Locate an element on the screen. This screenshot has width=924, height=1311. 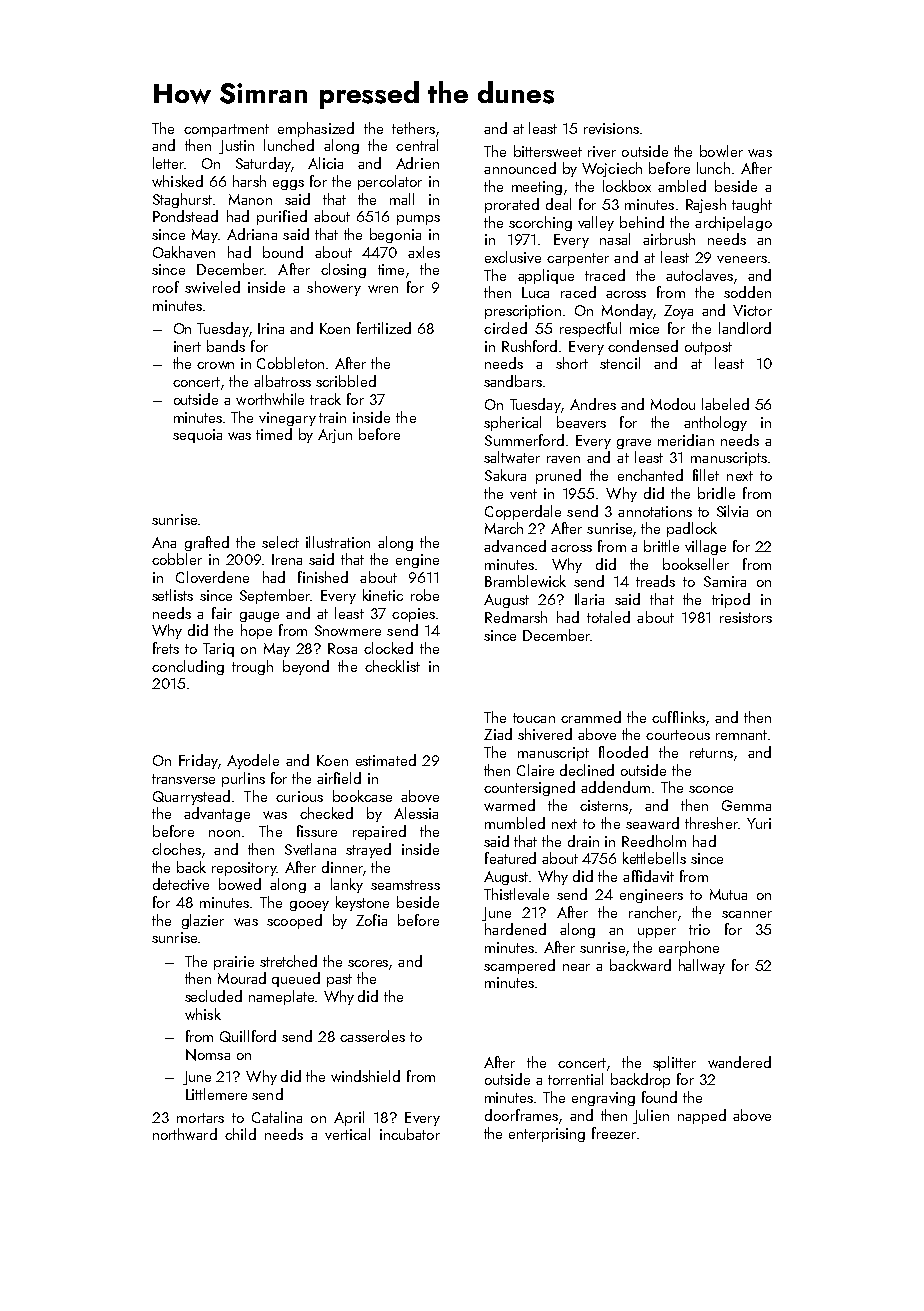
Bramblewick is located at coordinates (525, 581).
